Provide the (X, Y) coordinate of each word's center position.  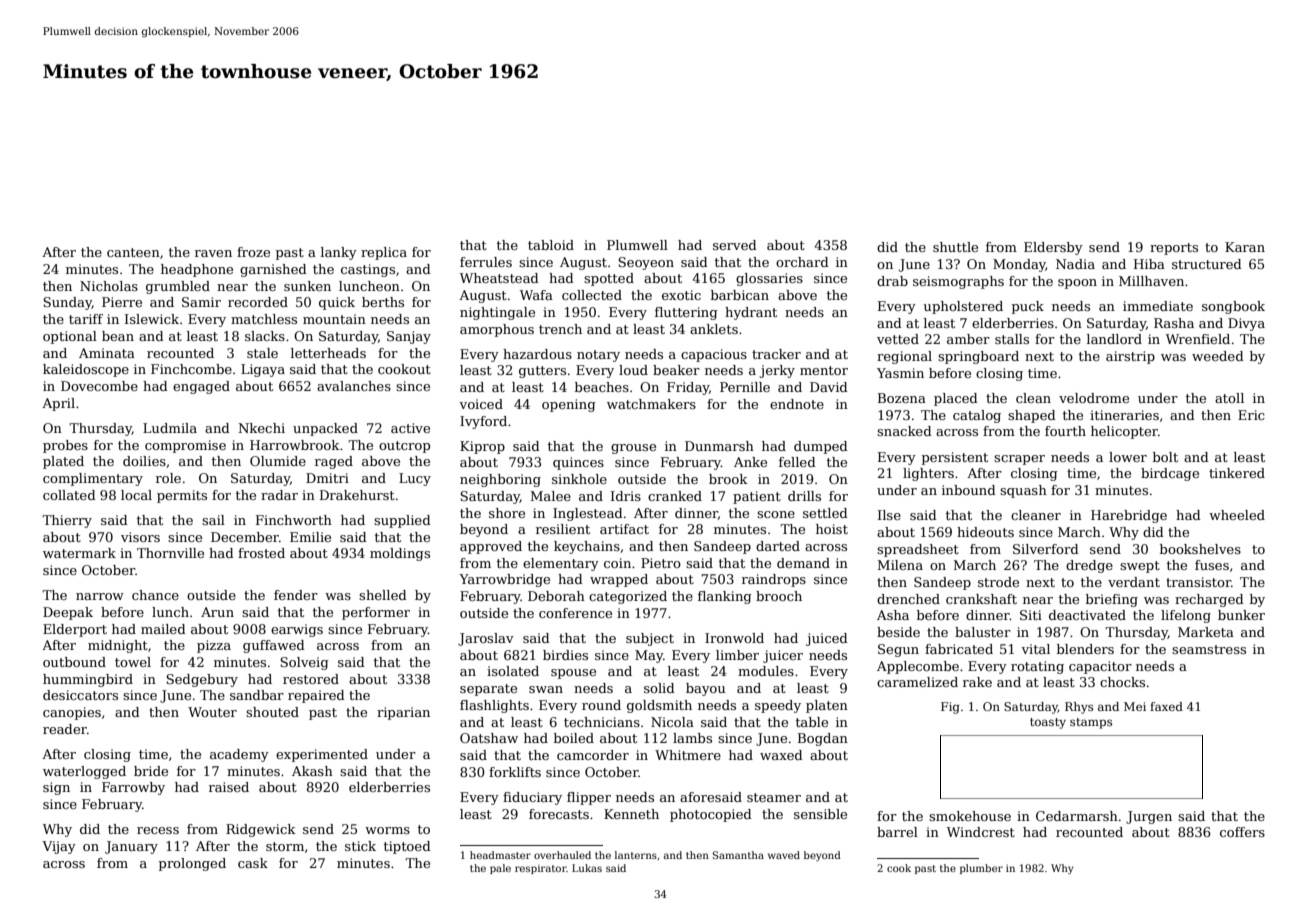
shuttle (955, 247)
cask (253, 863)
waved (784, 855)
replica (384, 253)
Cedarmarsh (1077, 816)
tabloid (551, 245)
